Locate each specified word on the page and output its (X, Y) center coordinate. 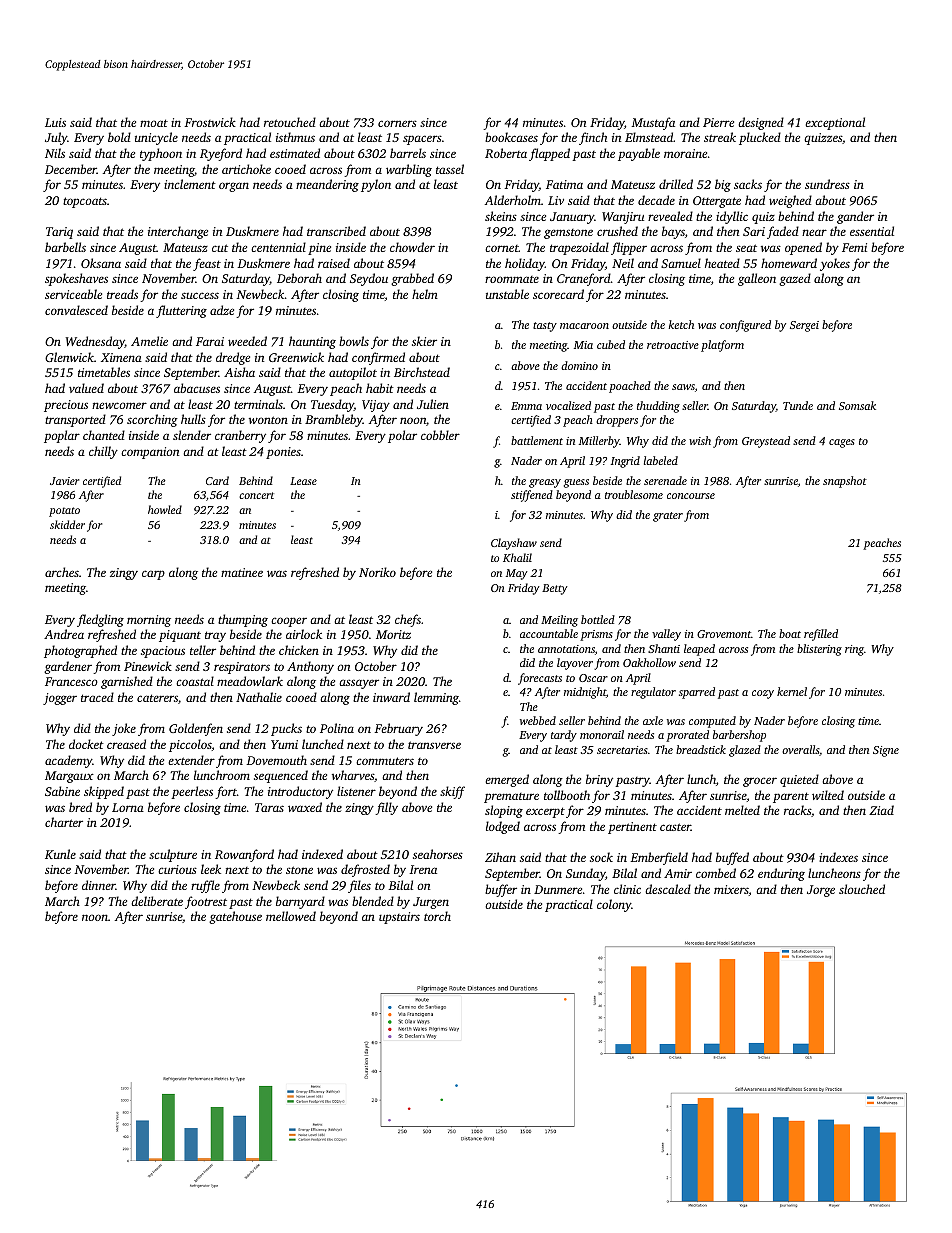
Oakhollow (649, 662)
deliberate (157, 901)
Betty (555, 589)
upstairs (399, 918)
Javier (64, 481)
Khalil (517, 557)
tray (215, 636)
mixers (731, 889)
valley (666, 635)
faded (783, 232)
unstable (507, 294)
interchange (178, 232)
